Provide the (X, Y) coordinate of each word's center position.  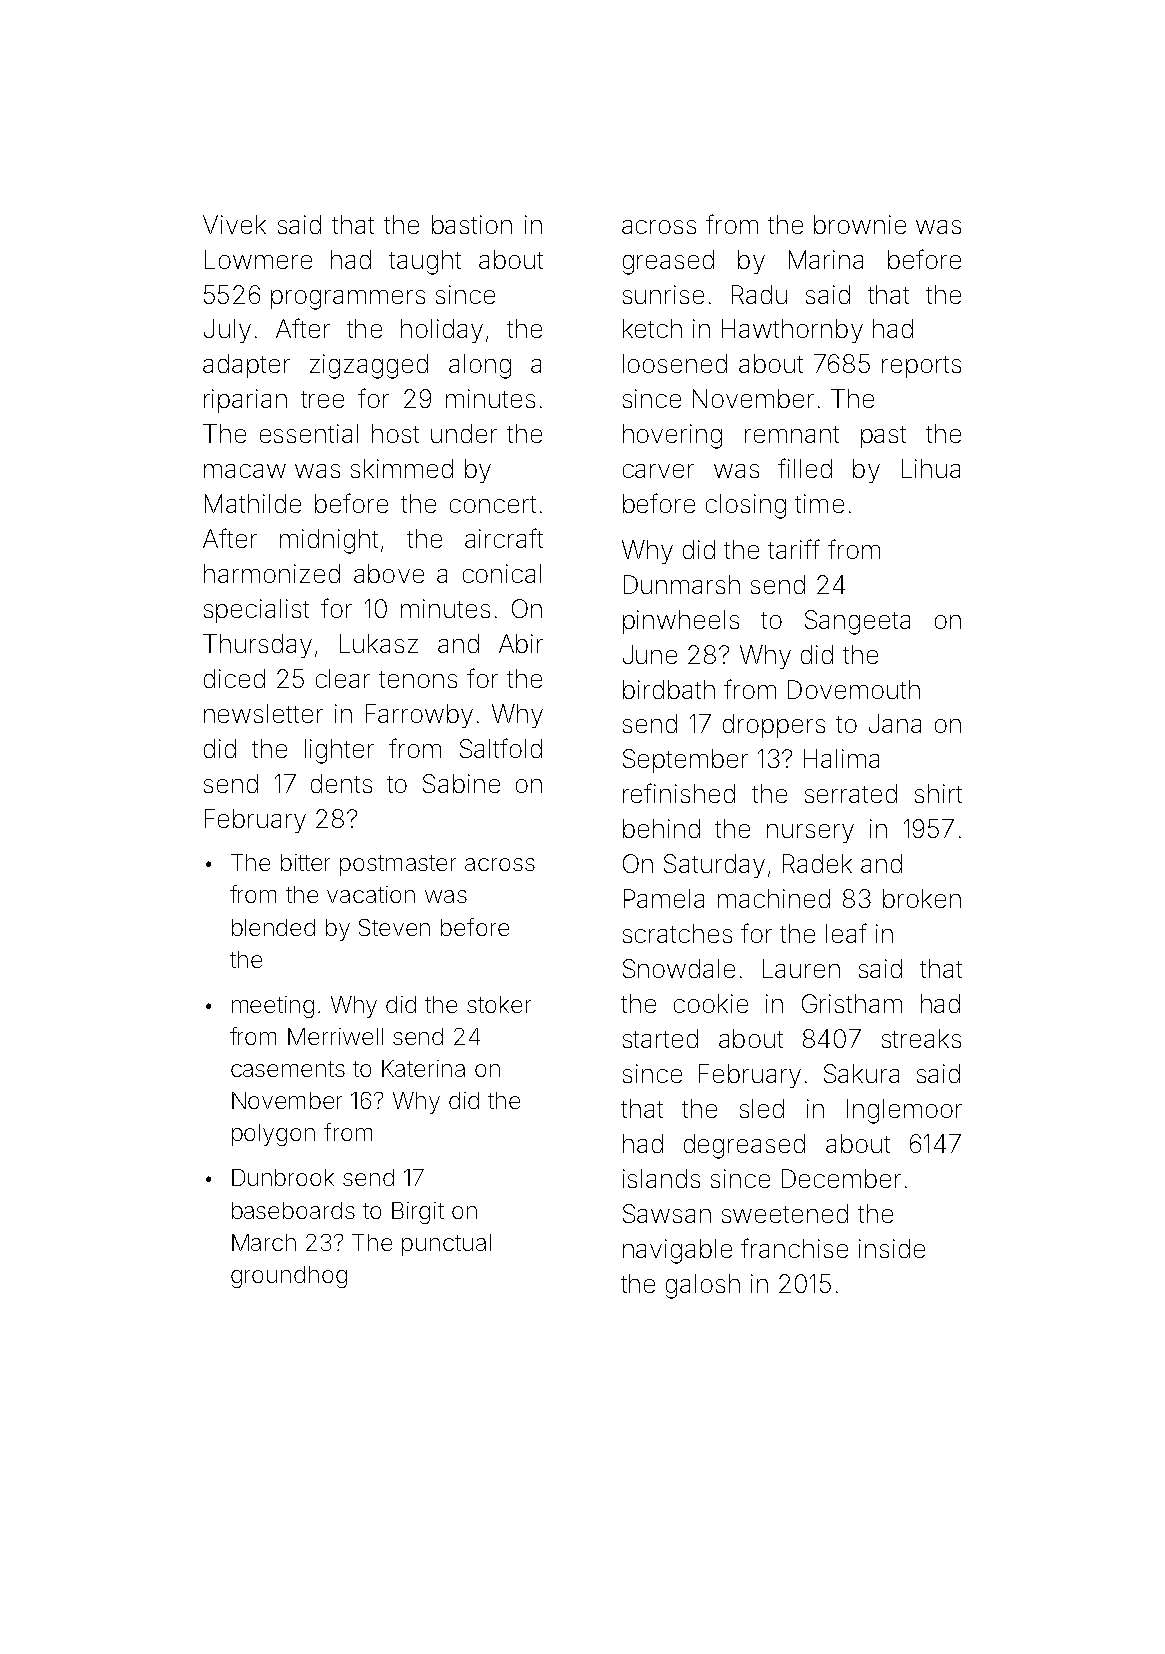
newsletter (263, 713)
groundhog (289, 1277)
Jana (895, 723)
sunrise (663, 294)
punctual (446, 1245)
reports (921, 367)
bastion (472, 224)
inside (892, 1248)
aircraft (504, 538)
